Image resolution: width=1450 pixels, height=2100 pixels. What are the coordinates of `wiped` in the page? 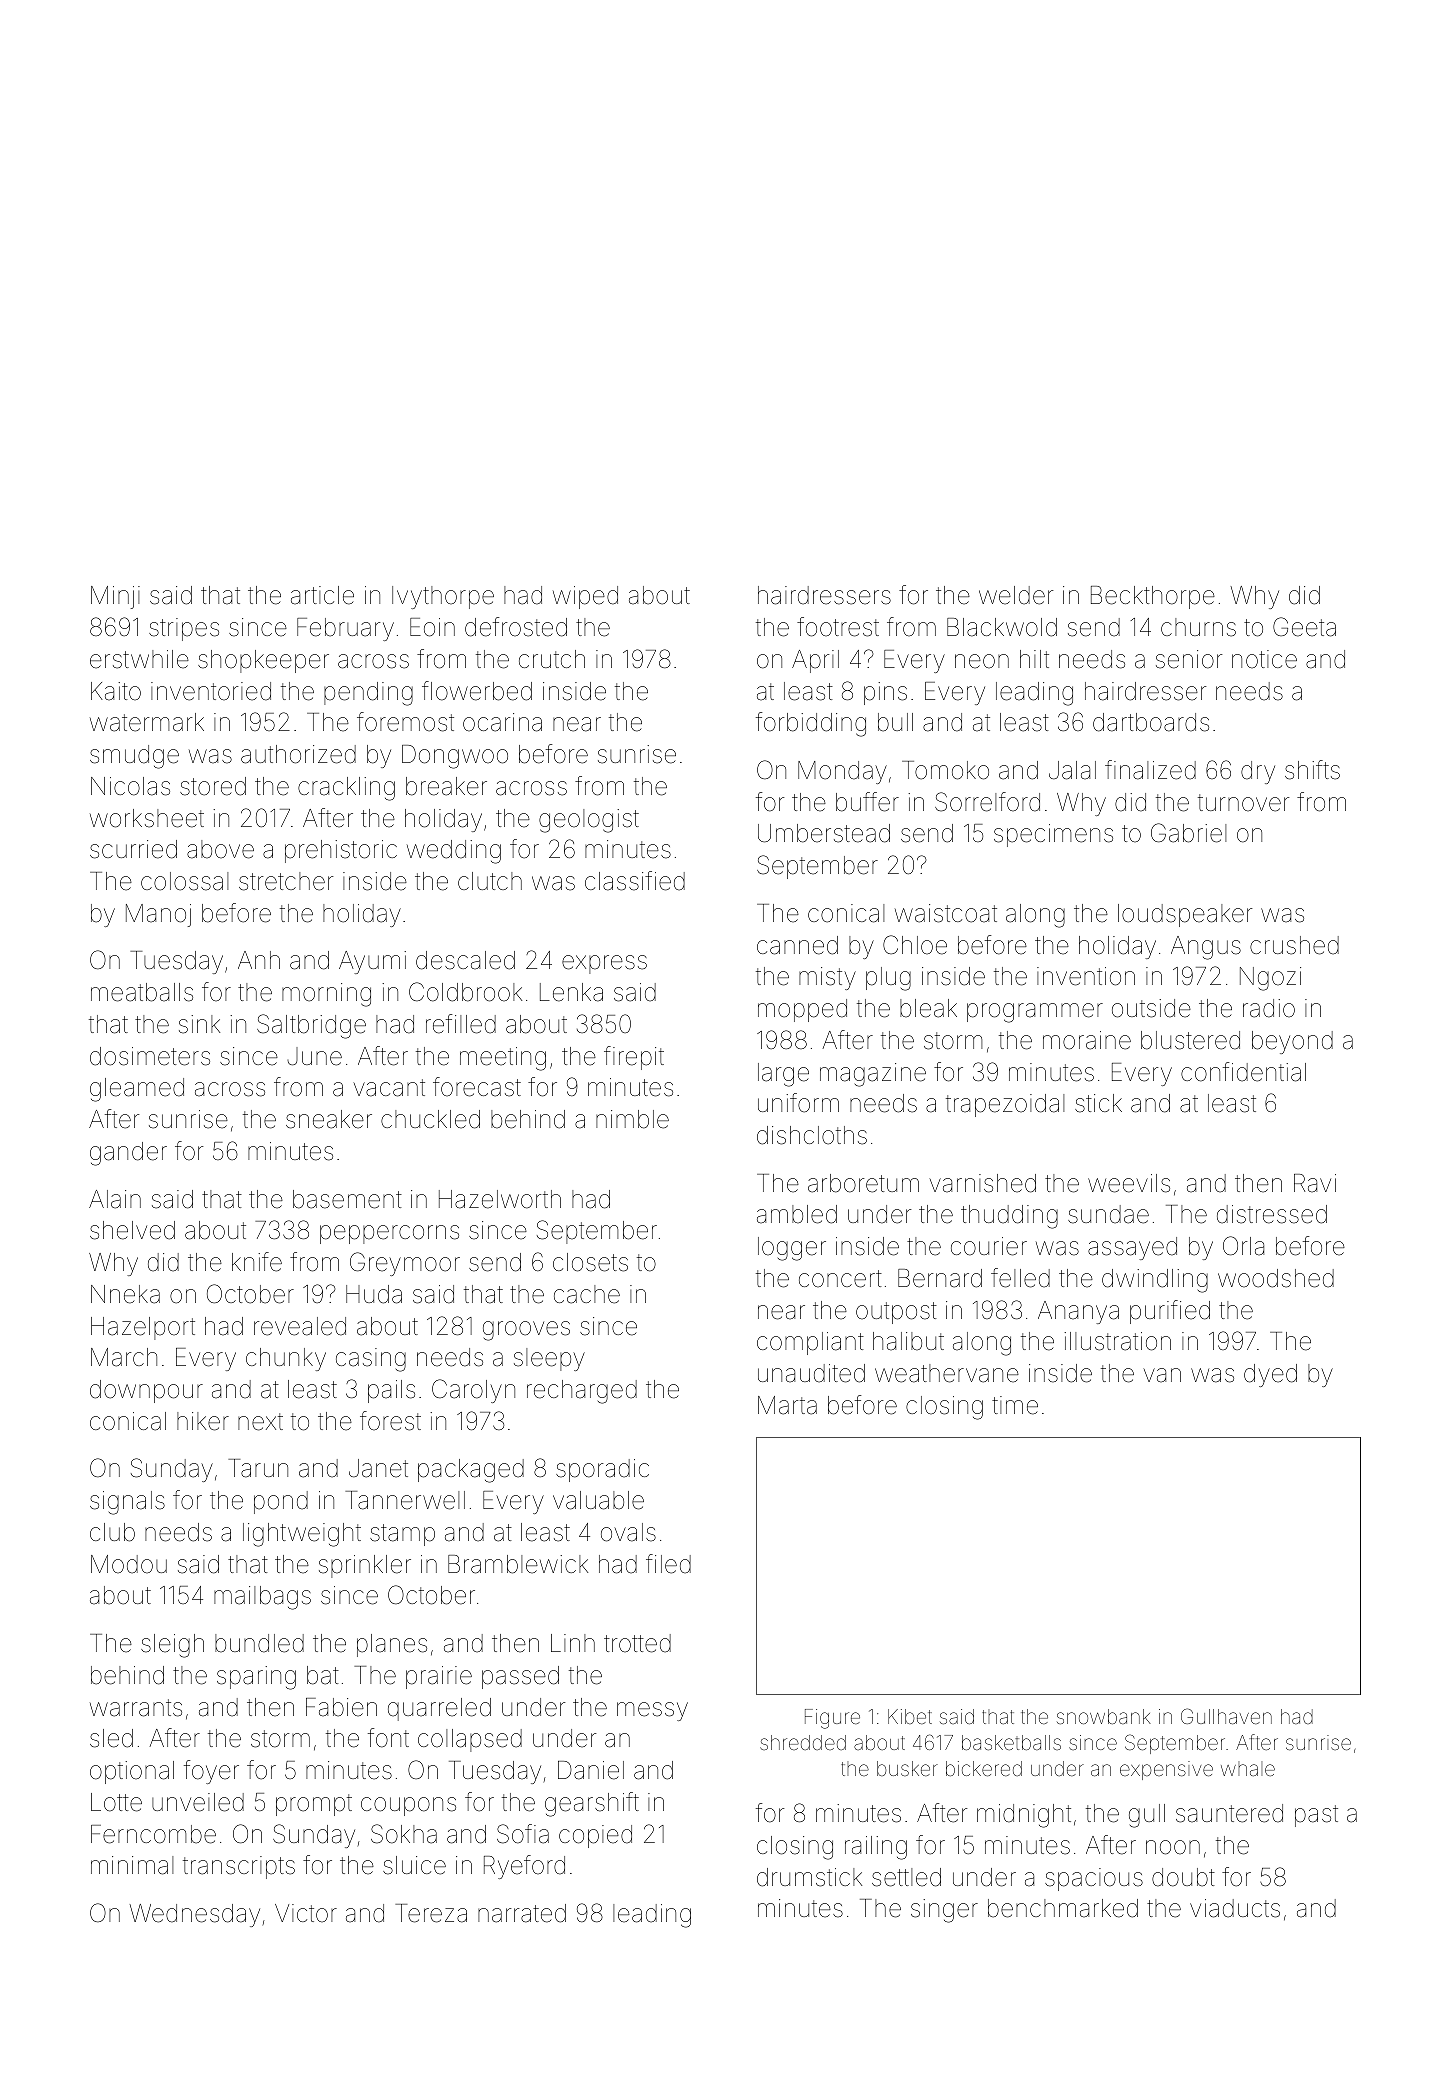 It's located at (585, 597).
